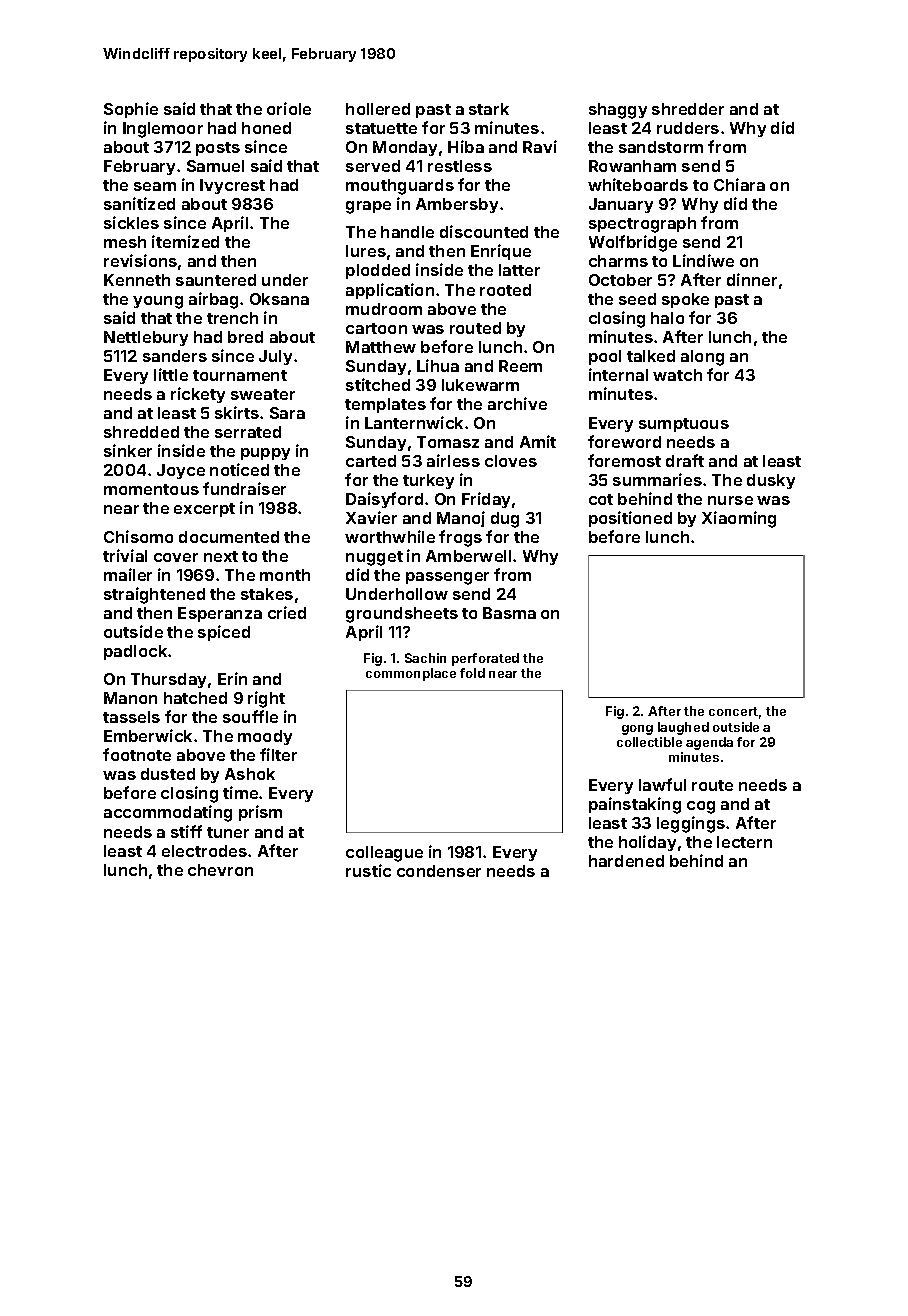  I want to click on chevron, so click(220, 870).
